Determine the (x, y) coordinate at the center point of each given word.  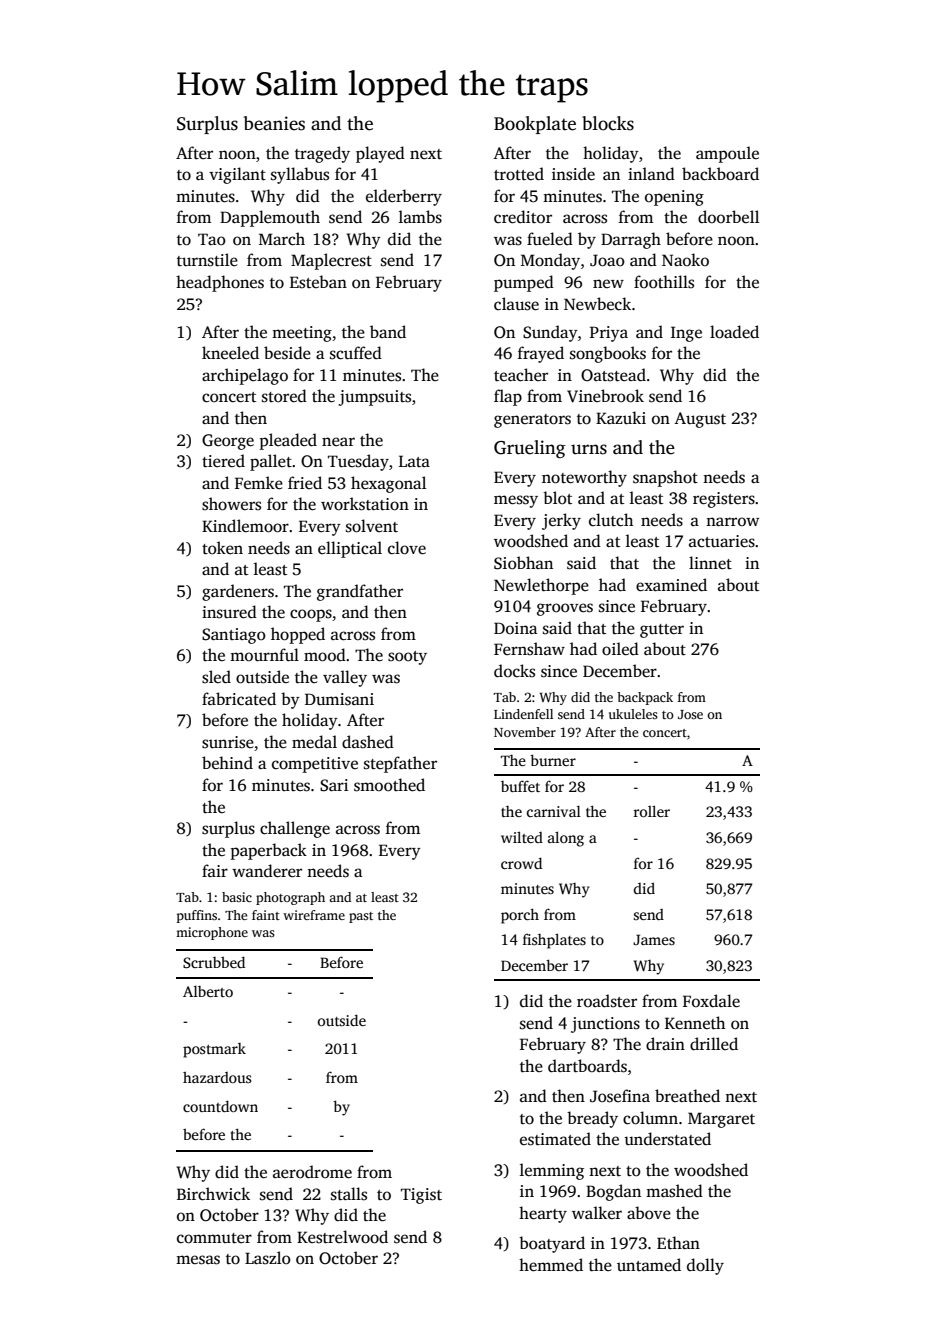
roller (651, 811)
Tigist (421, 1196)
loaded (734, 332)
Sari (334, 785)
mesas (198, 1260)
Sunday (550, 333)
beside (287, 353)
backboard (720, 174)
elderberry (404, 197)
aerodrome (312, 1172)
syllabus (300, 175)
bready (592, 1119)
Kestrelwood (342, 1237)
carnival (554, 811)
